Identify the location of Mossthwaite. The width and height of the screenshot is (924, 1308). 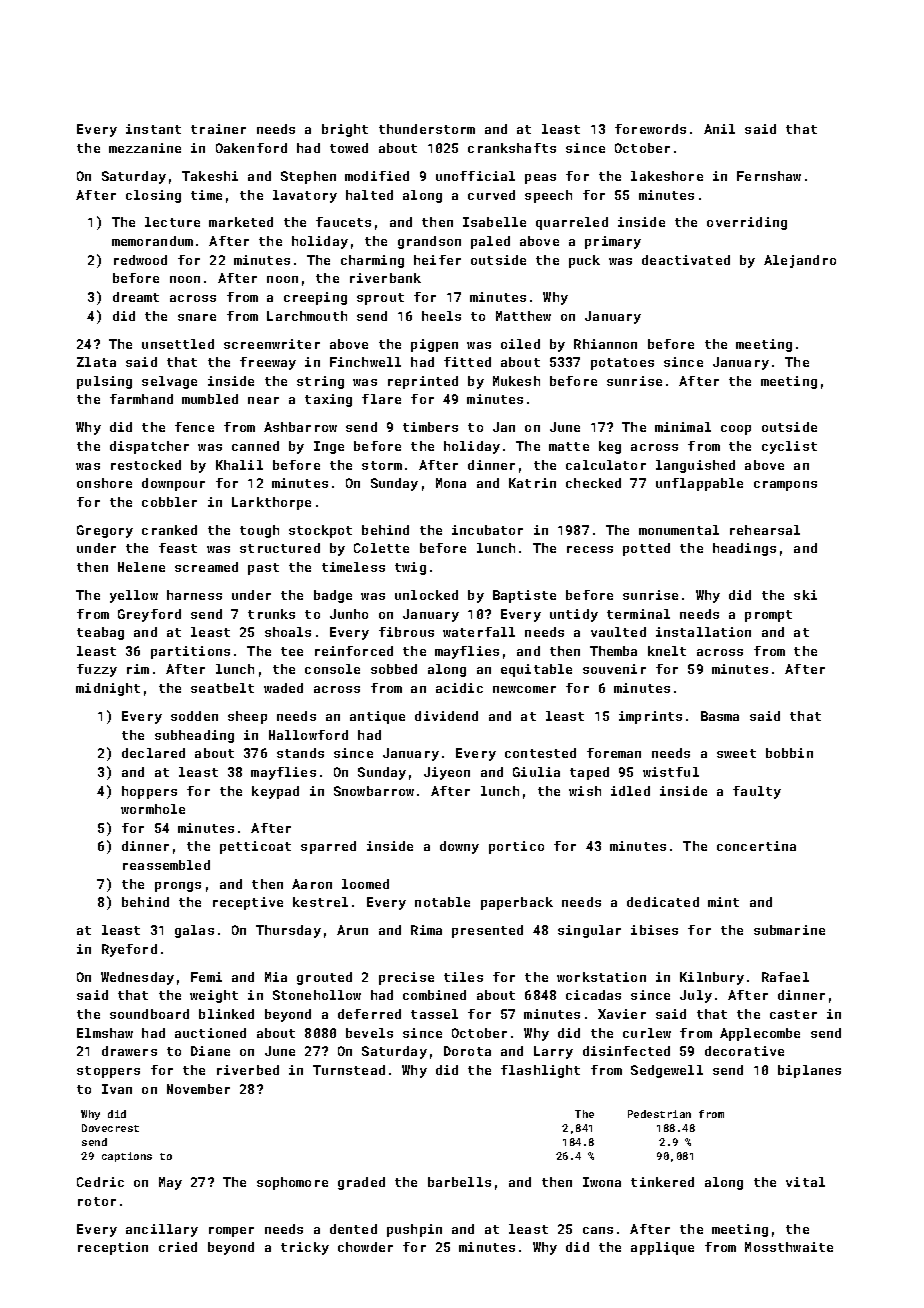
(789, 1247).
